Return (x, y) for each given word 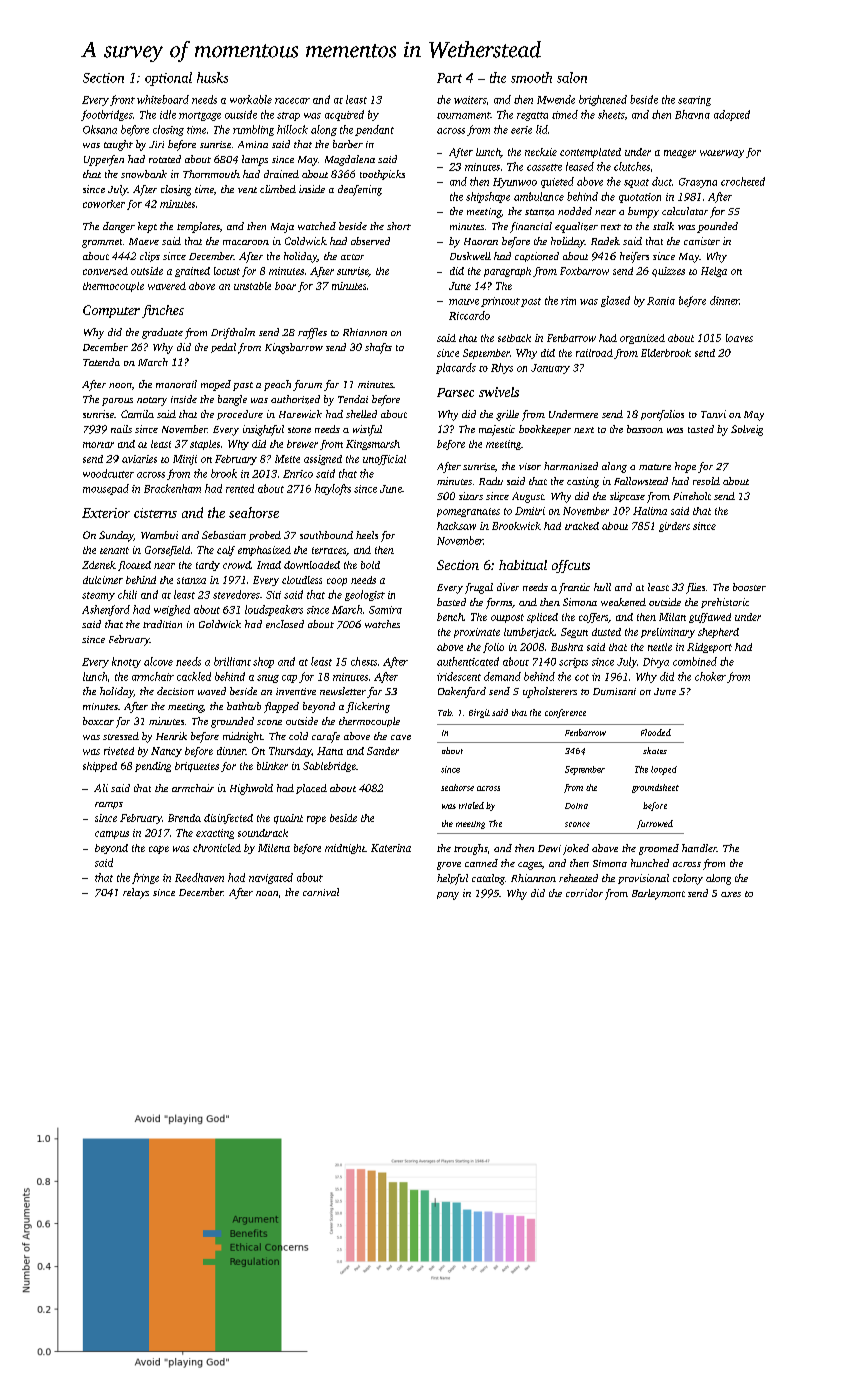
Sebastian (224, 535)
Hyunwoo (515, 183)
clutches (632, 166)
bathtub (244, 706)
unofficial (384, 460)
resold (706, 481)
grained (192, 272)
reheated (578, 878)
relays (136, 893)
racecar (292, 101)
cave (401, 737)
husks (212, 77)
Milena (274, 848)
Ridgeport (709, 648)
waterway (722, 154)
